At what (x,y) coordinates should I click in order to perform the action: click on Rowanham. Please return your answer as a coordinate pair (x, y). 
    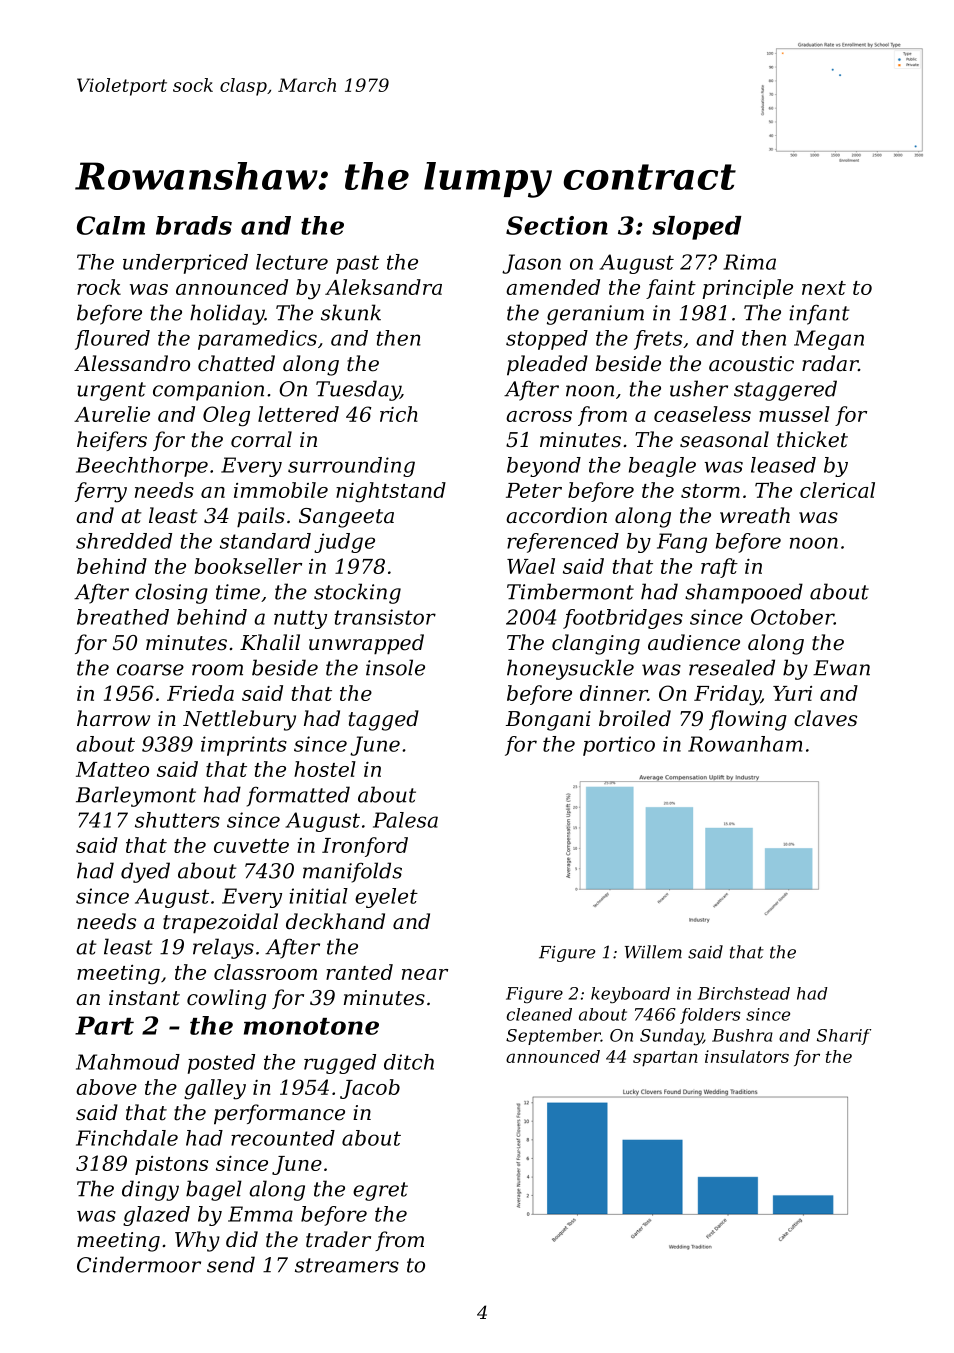
    Looking at the image, I should click on (745, 744).
